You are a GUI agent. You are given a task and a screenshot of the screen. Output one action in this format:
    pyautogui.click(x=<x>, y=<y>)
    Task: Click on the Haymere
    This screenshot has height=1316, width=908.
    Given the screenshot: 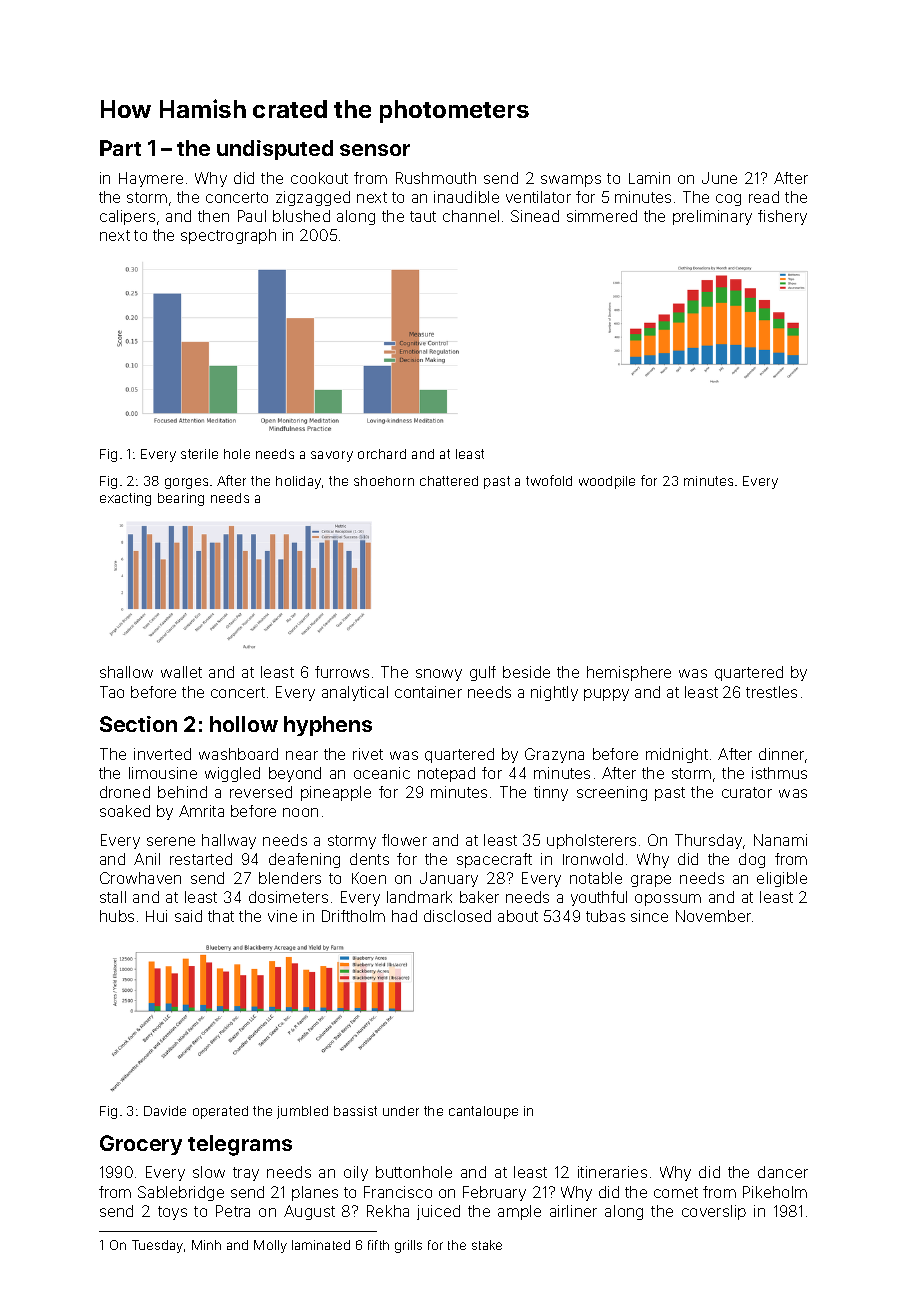 What is the action you would take?
    pyautogui.click(x=151, y=179)
